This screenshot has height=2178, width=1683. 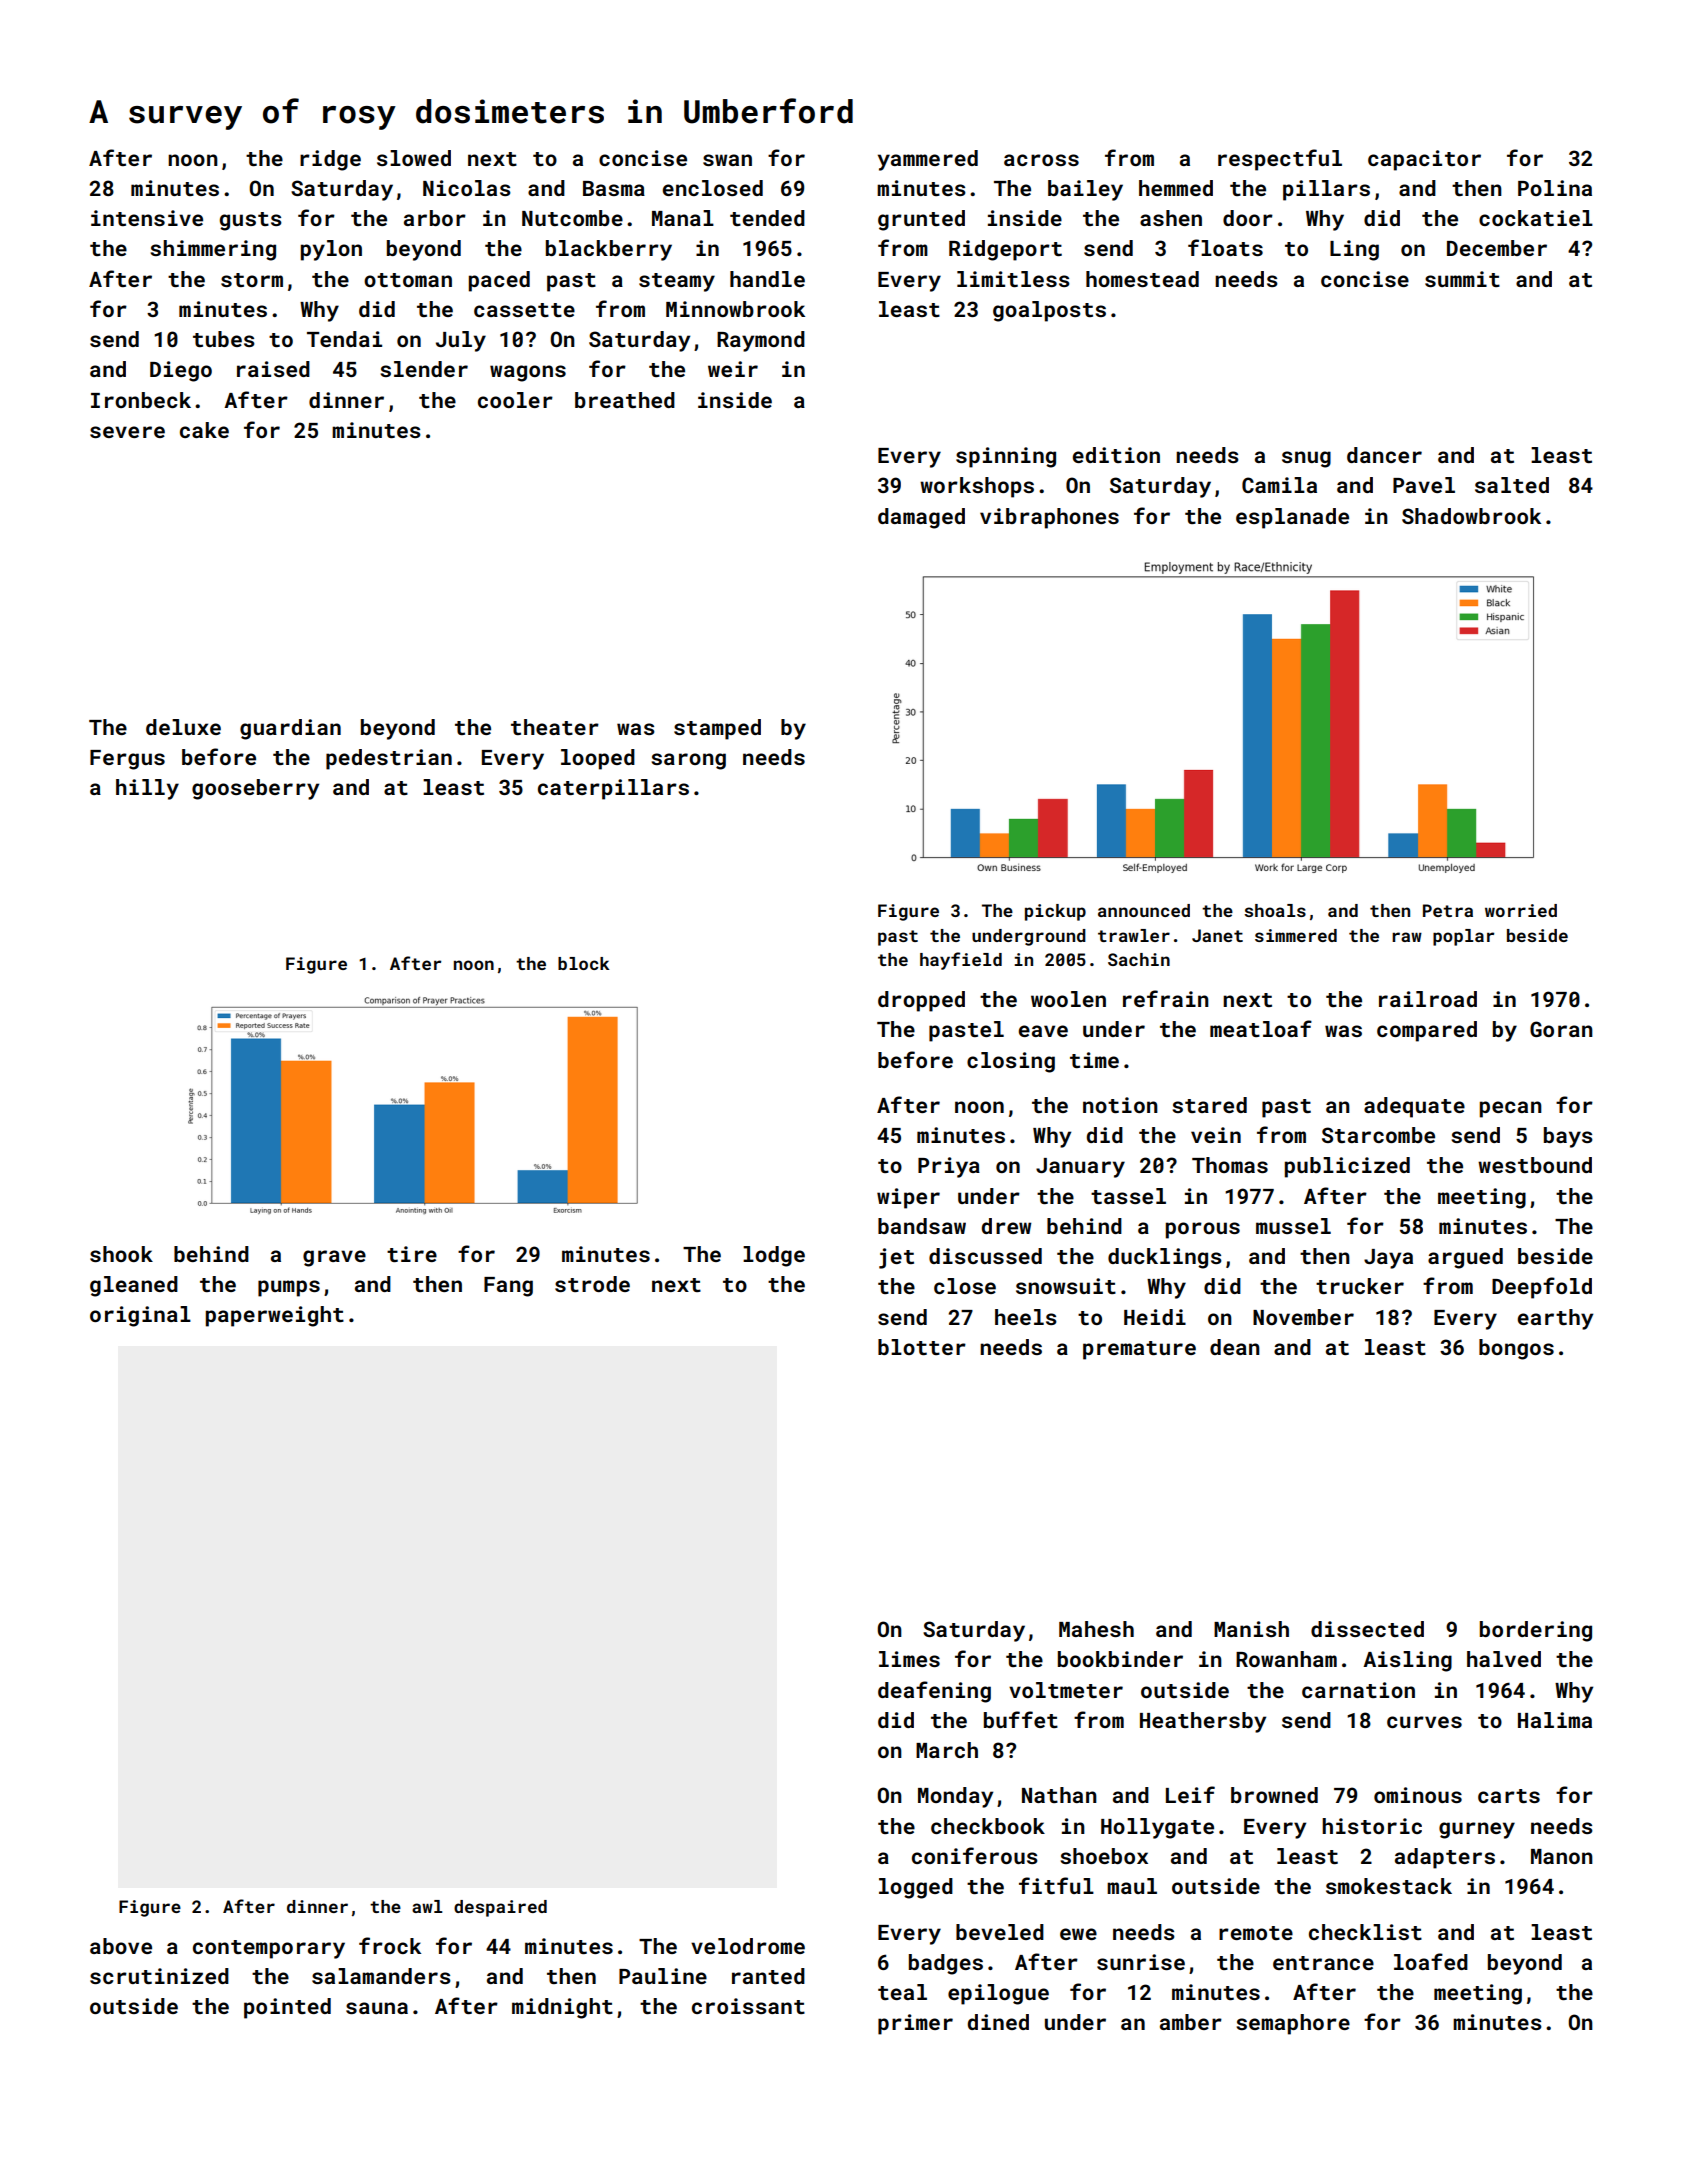 I want to click on slowed, so click(x=414, y=158).
